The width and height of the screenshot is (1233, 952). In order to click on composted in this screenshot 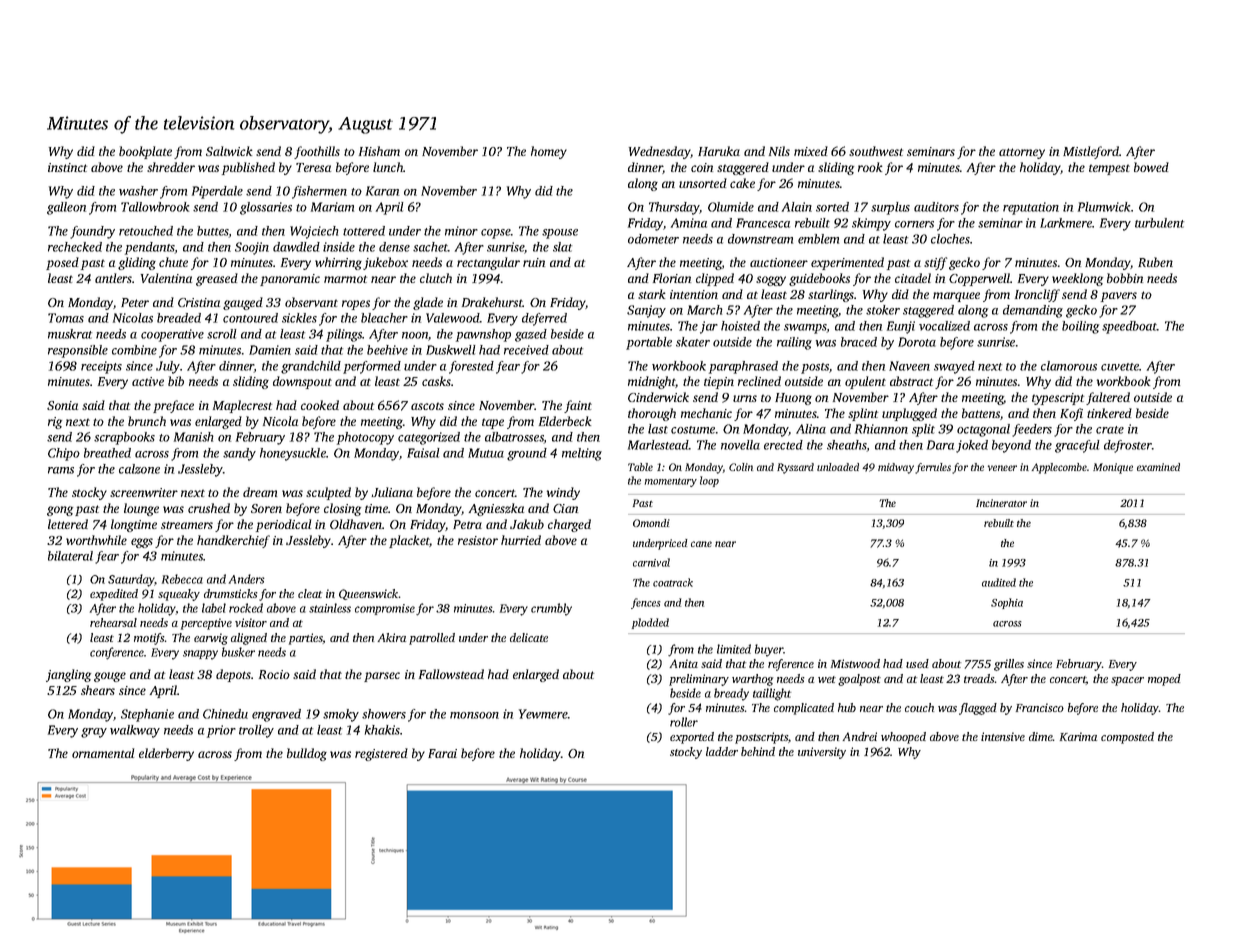, I will do `click(1127, 738)`.
